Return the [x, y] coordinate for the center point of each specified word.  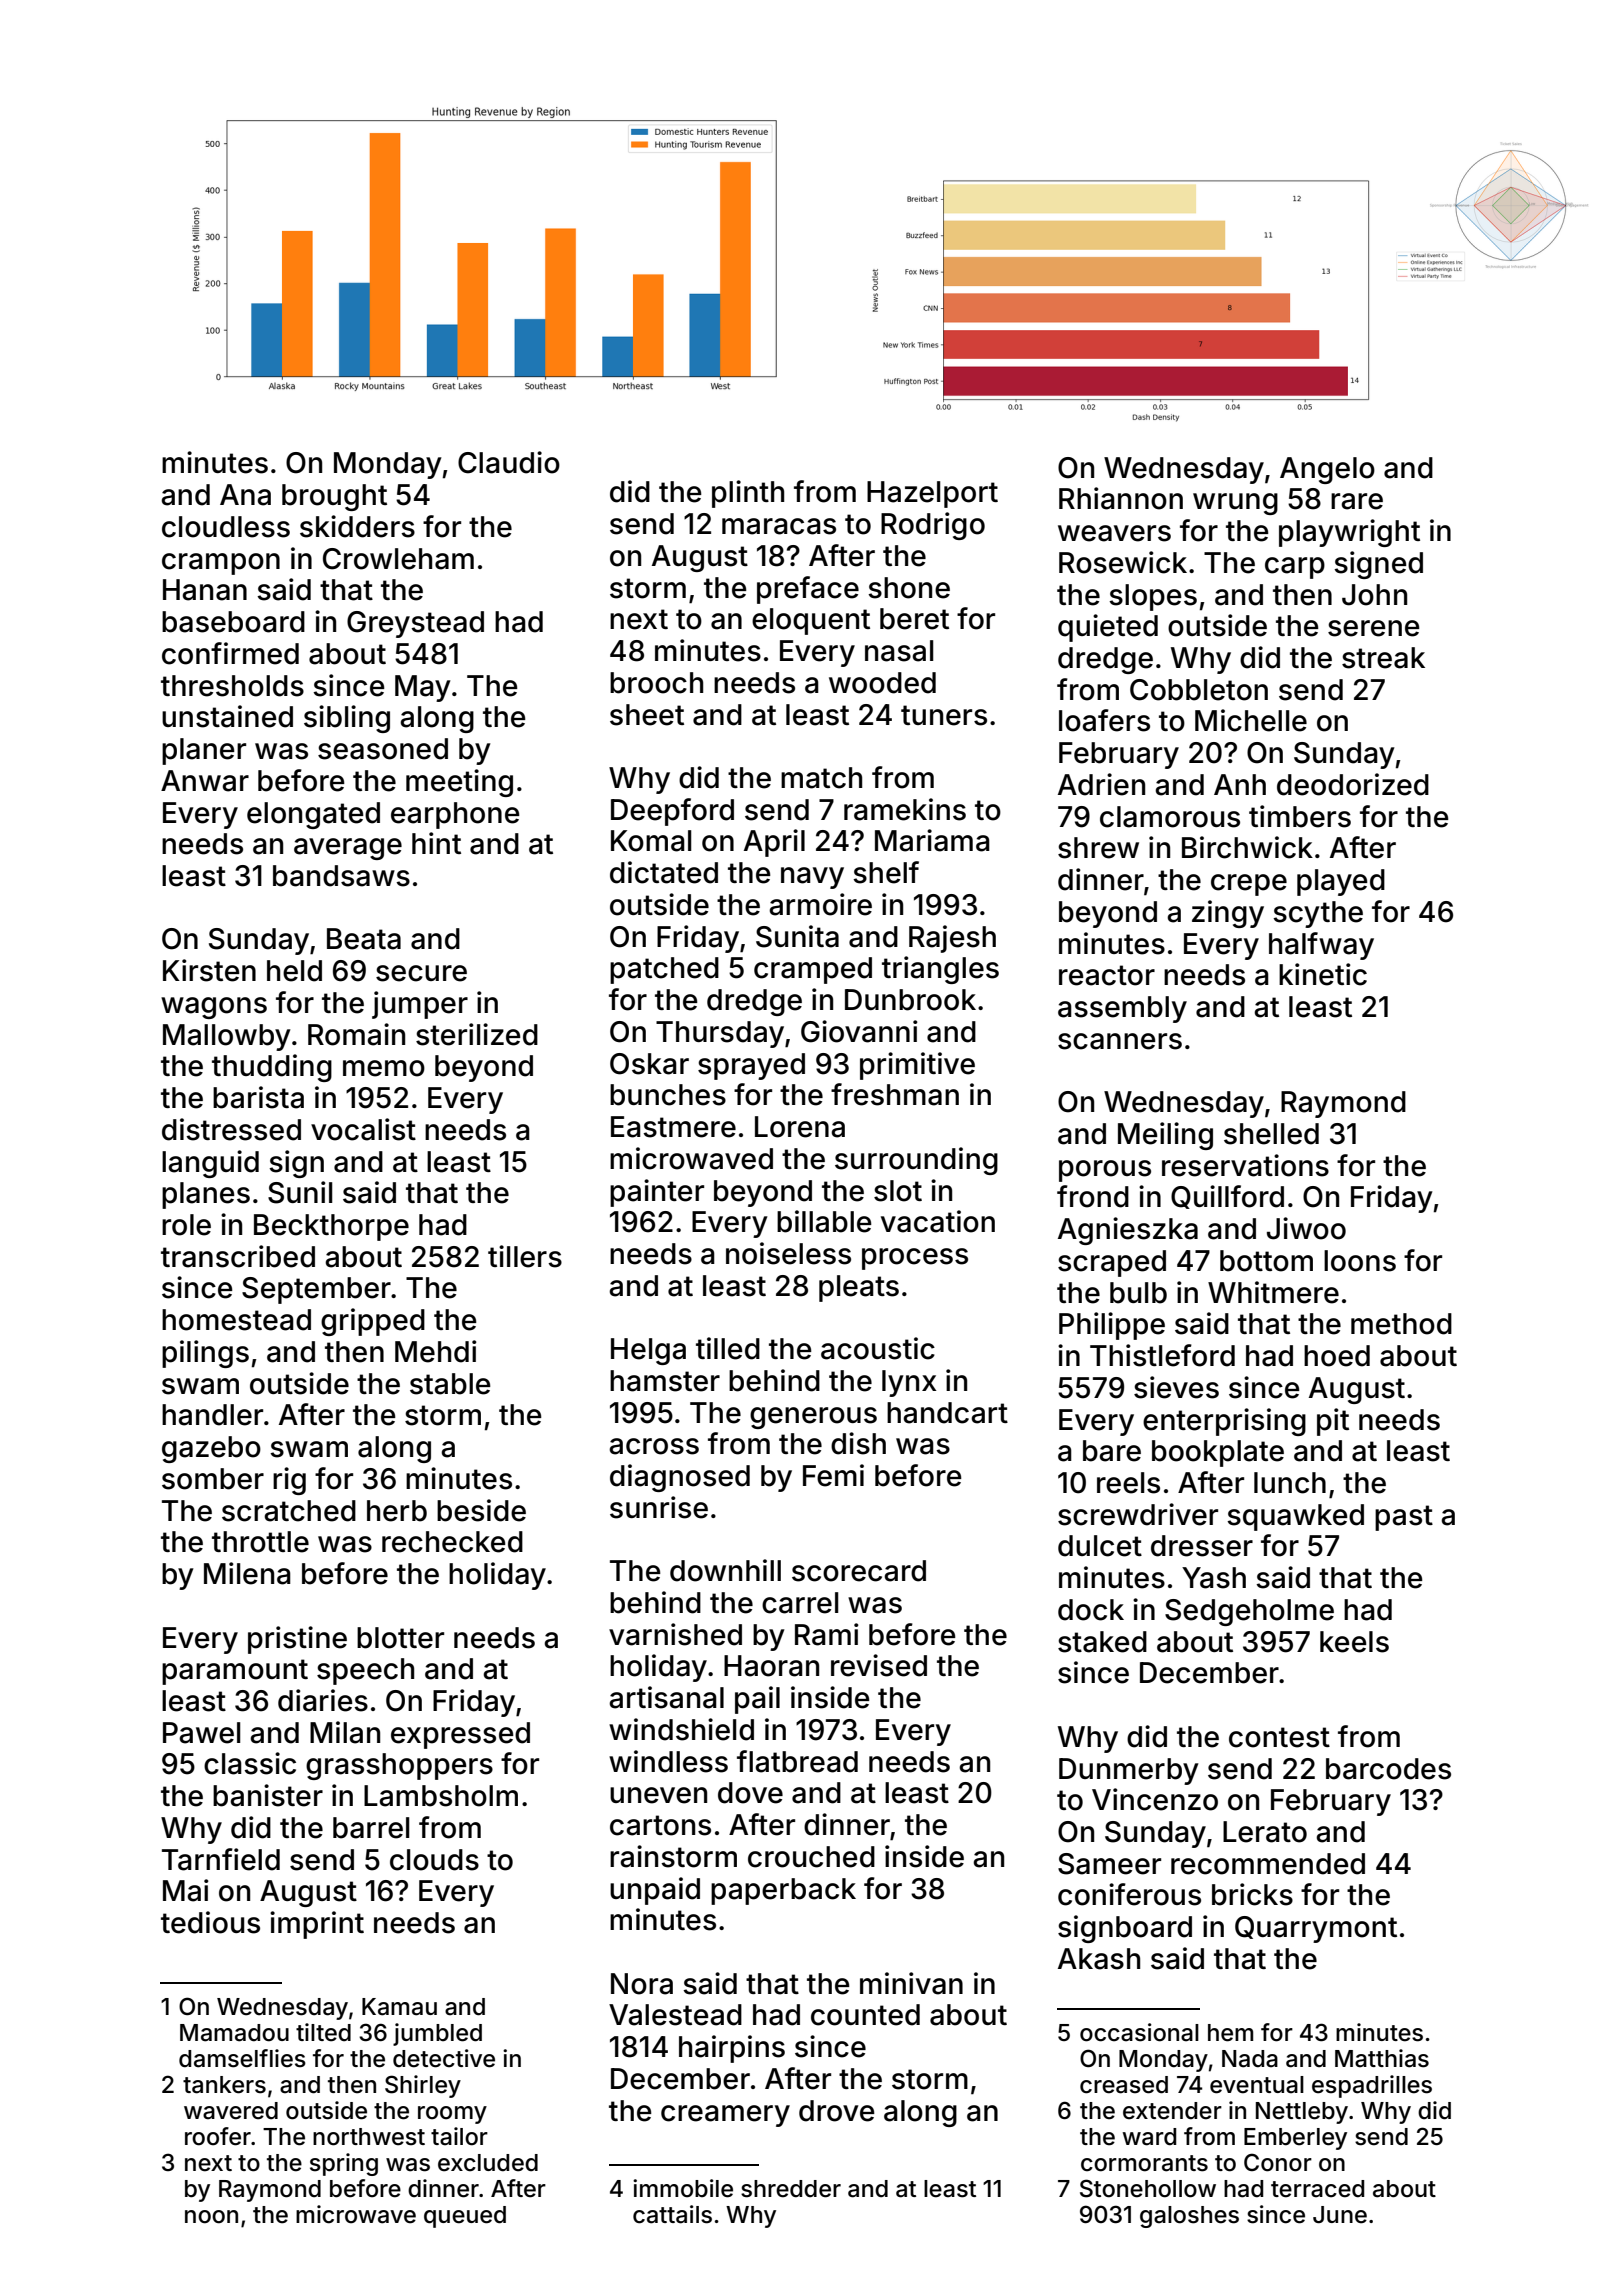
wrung [1235, 504]
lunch [1290, 1483]
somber [213, 1479]
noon [211, 2217]
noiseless [788, 1253]
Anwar [205, 781]
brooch [656, 683]
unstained [227, 716]
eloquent [811, 621]
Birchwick [1247, 847]
